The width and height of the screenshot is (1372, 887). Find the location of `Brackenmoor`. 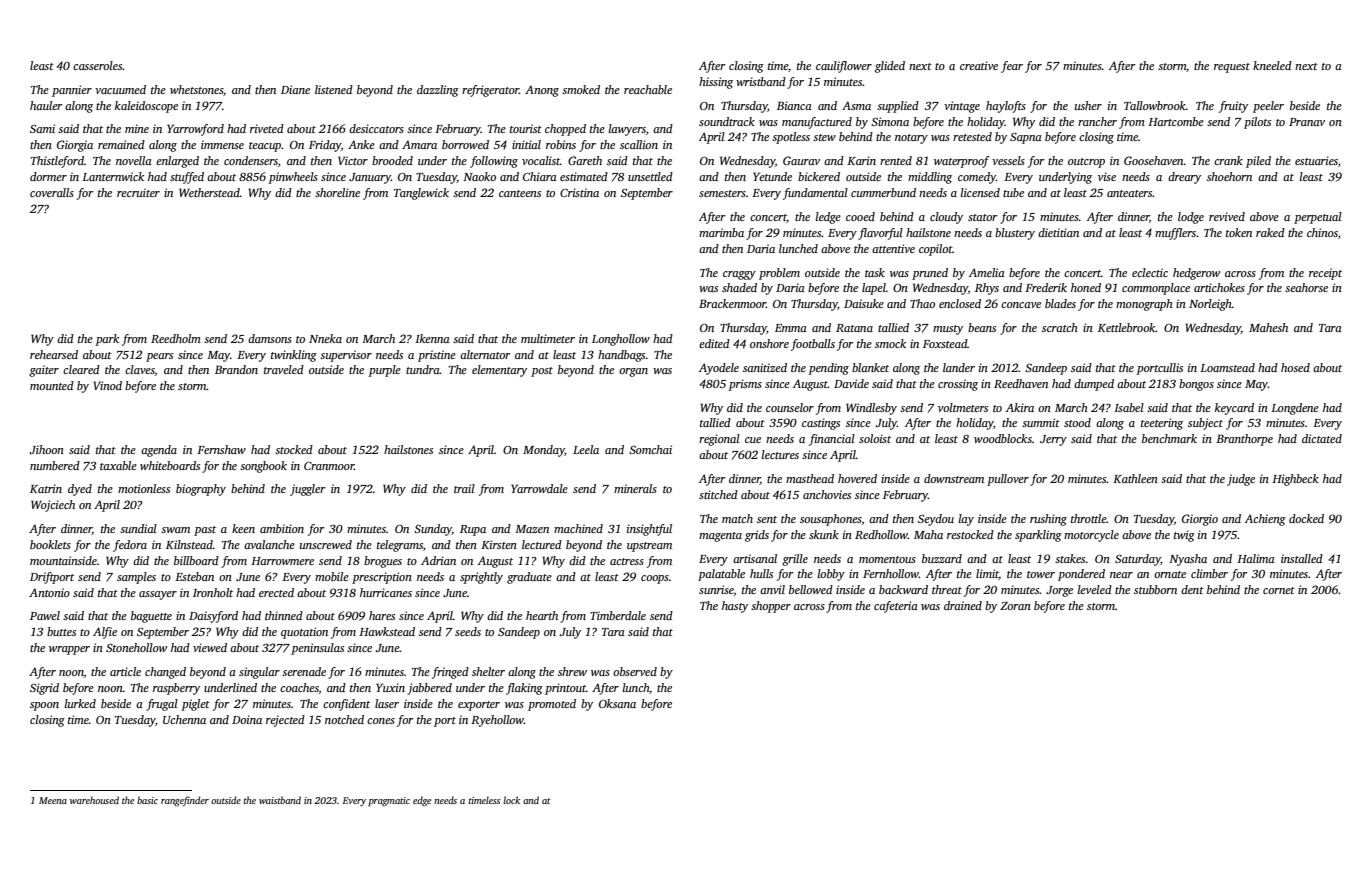

Brackenmoor is located at coordinates (732, 303).
